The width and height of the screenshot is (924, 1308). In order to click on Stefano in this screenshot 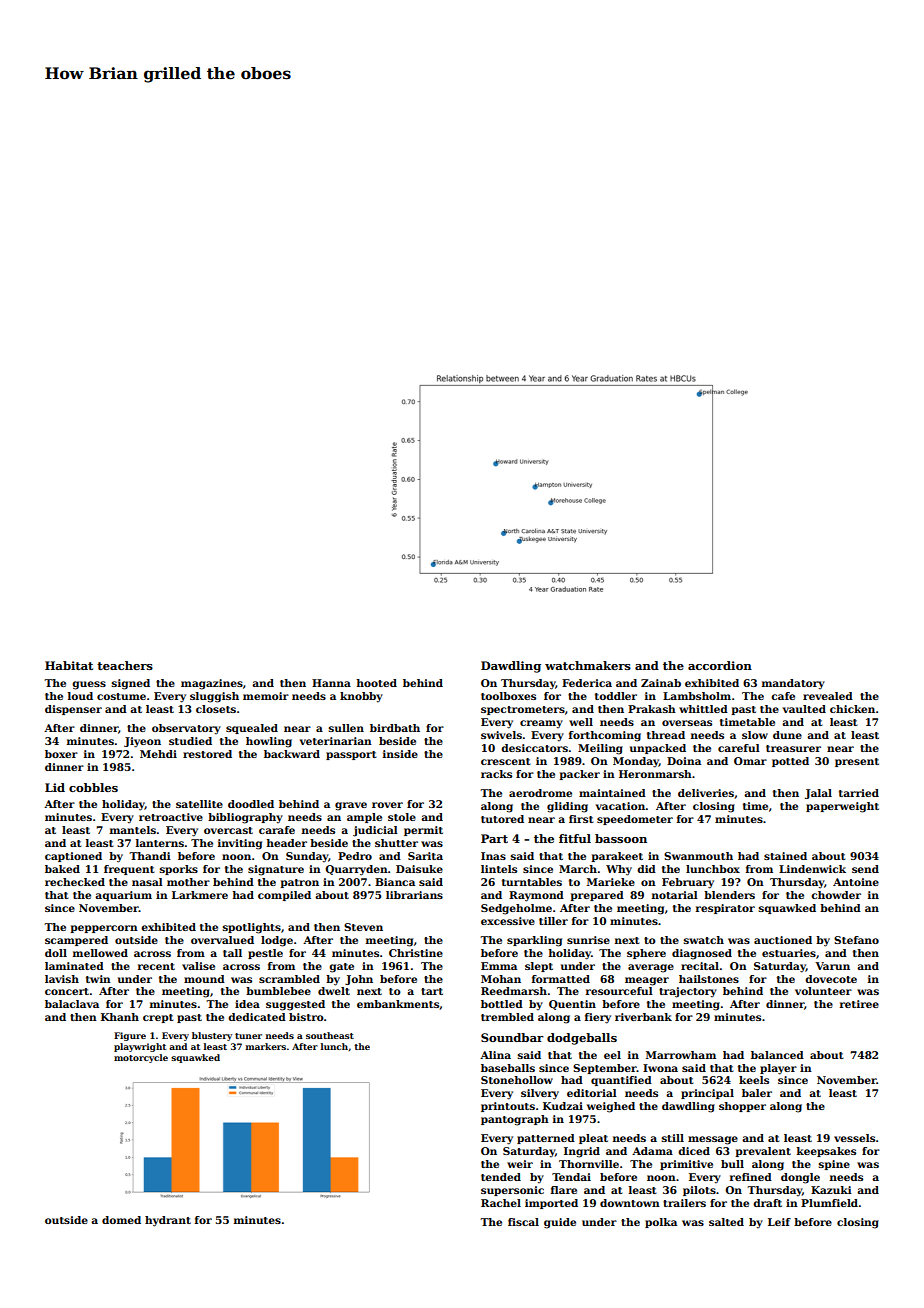, I will do `click(856, 940)`.
